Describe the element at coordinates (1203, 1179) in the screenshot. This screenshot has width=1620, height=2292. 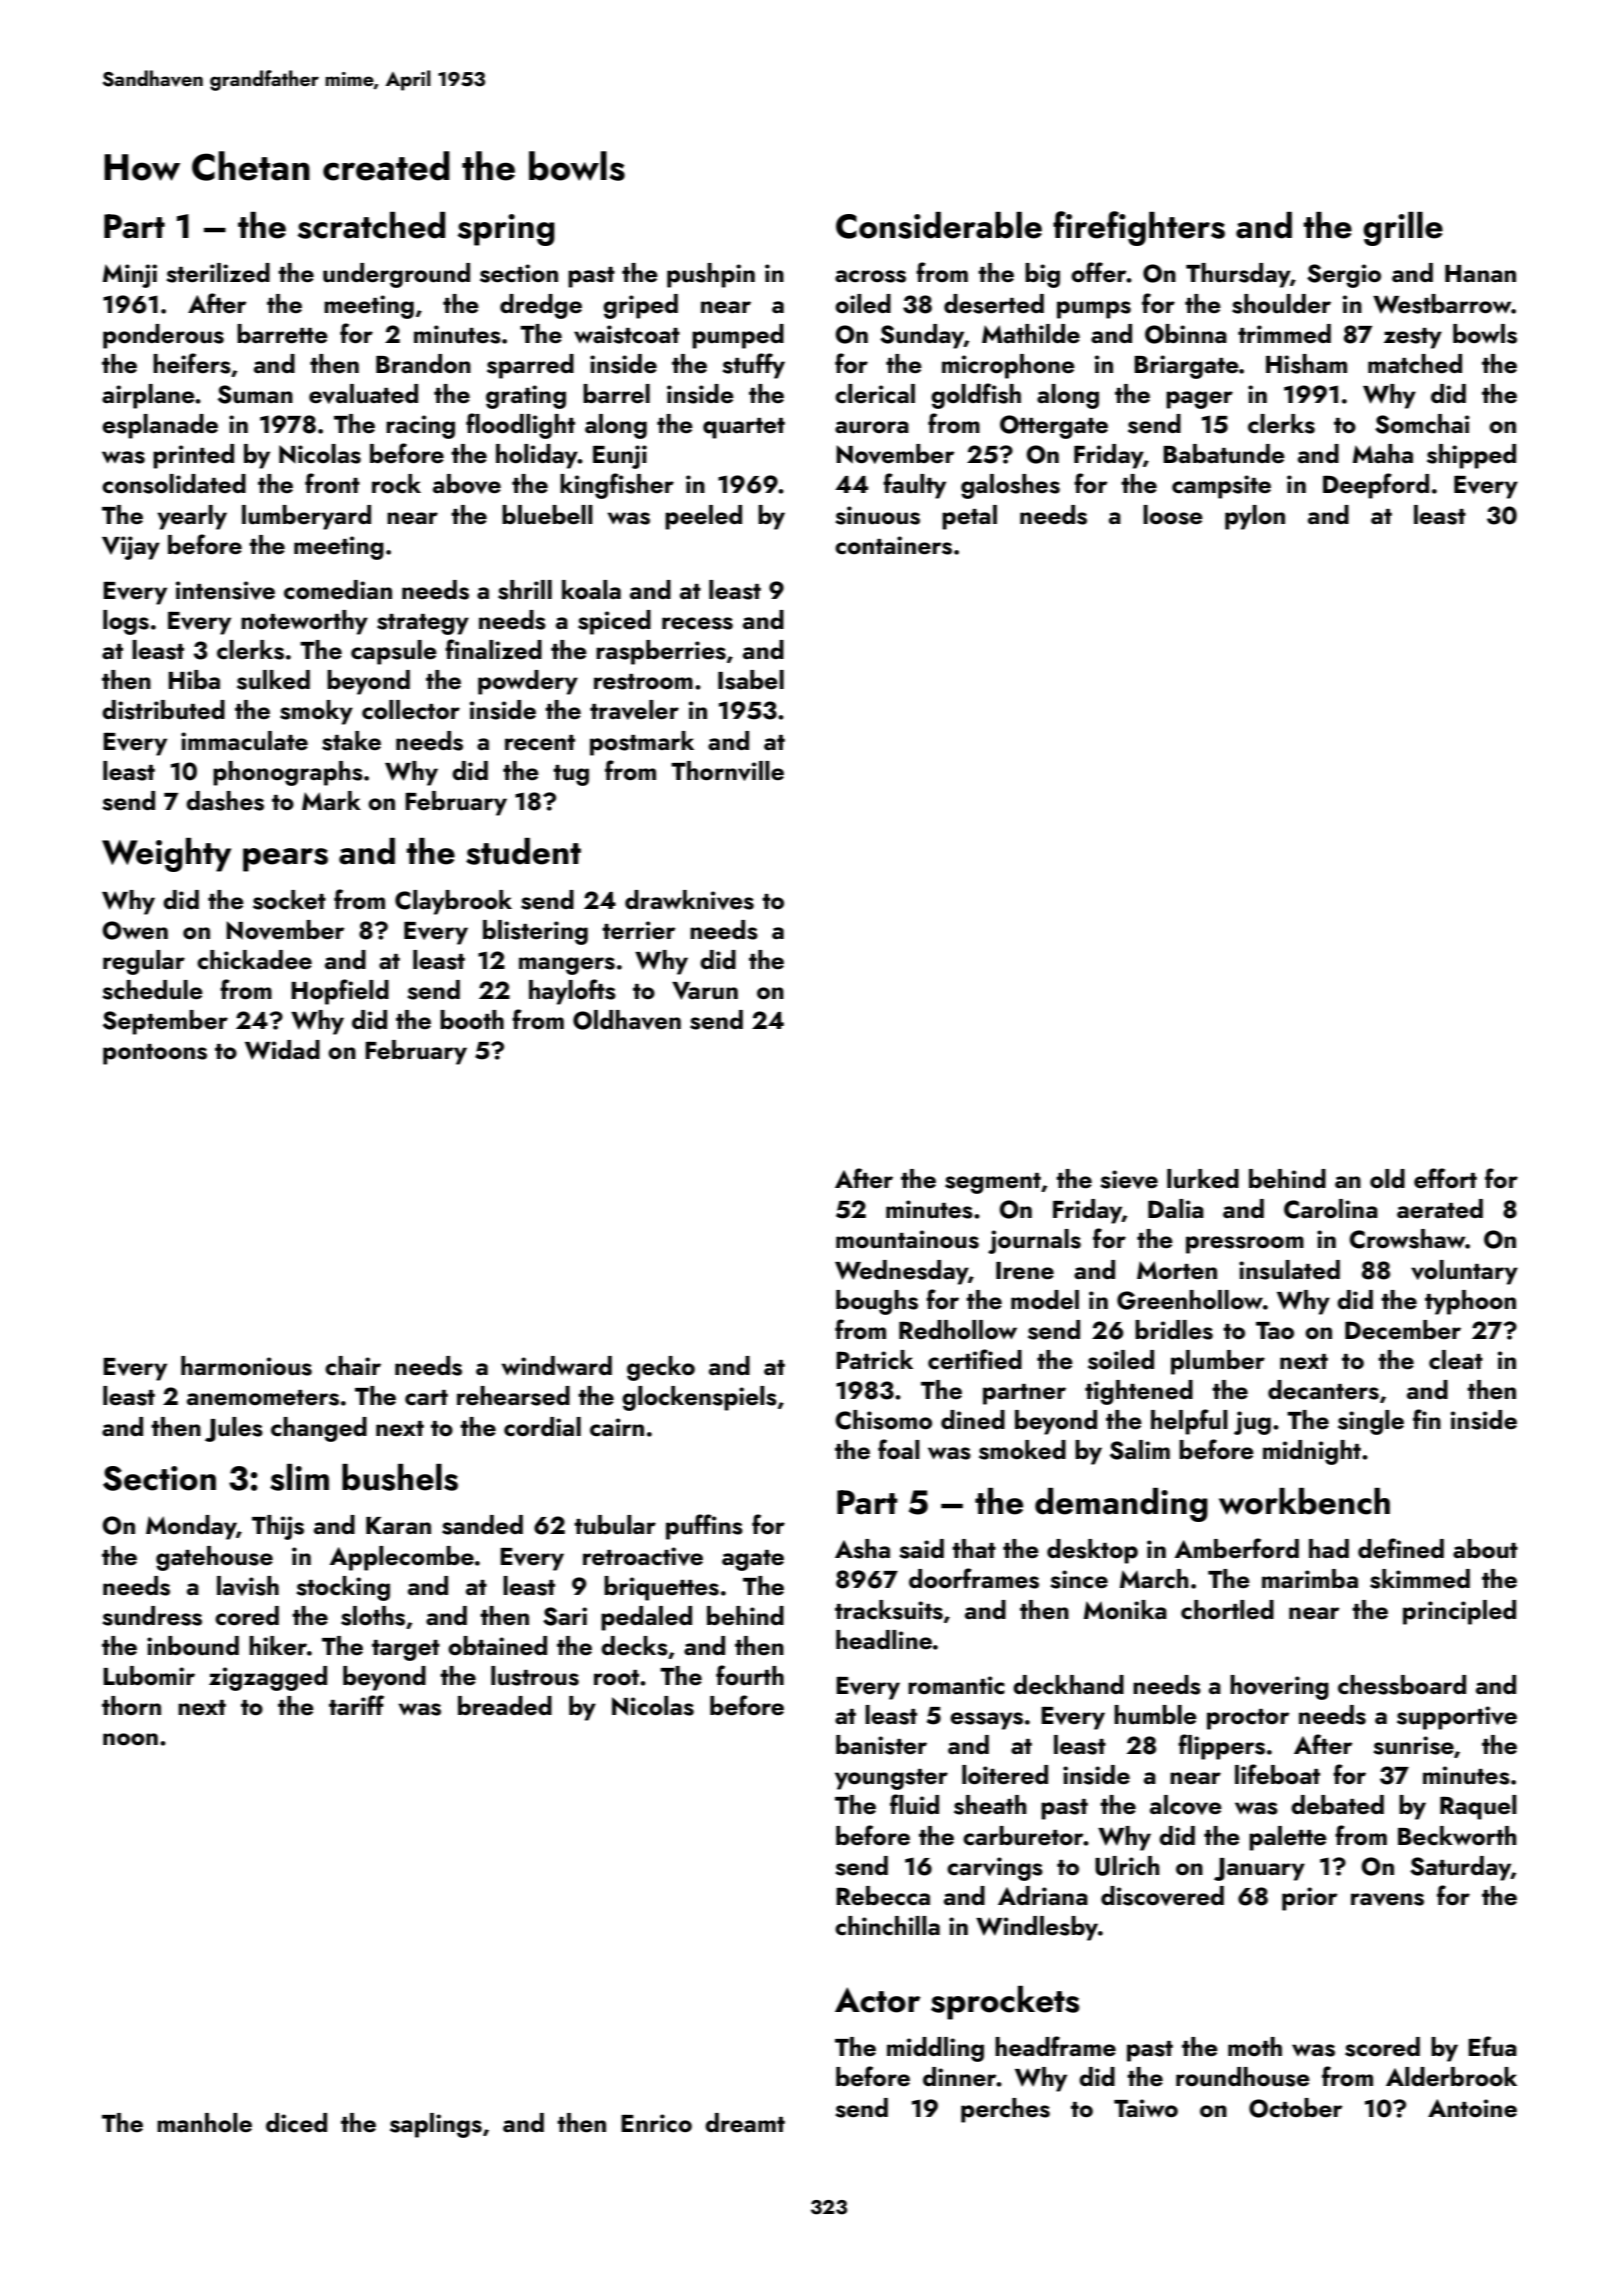
I see `lurked` at that location.
